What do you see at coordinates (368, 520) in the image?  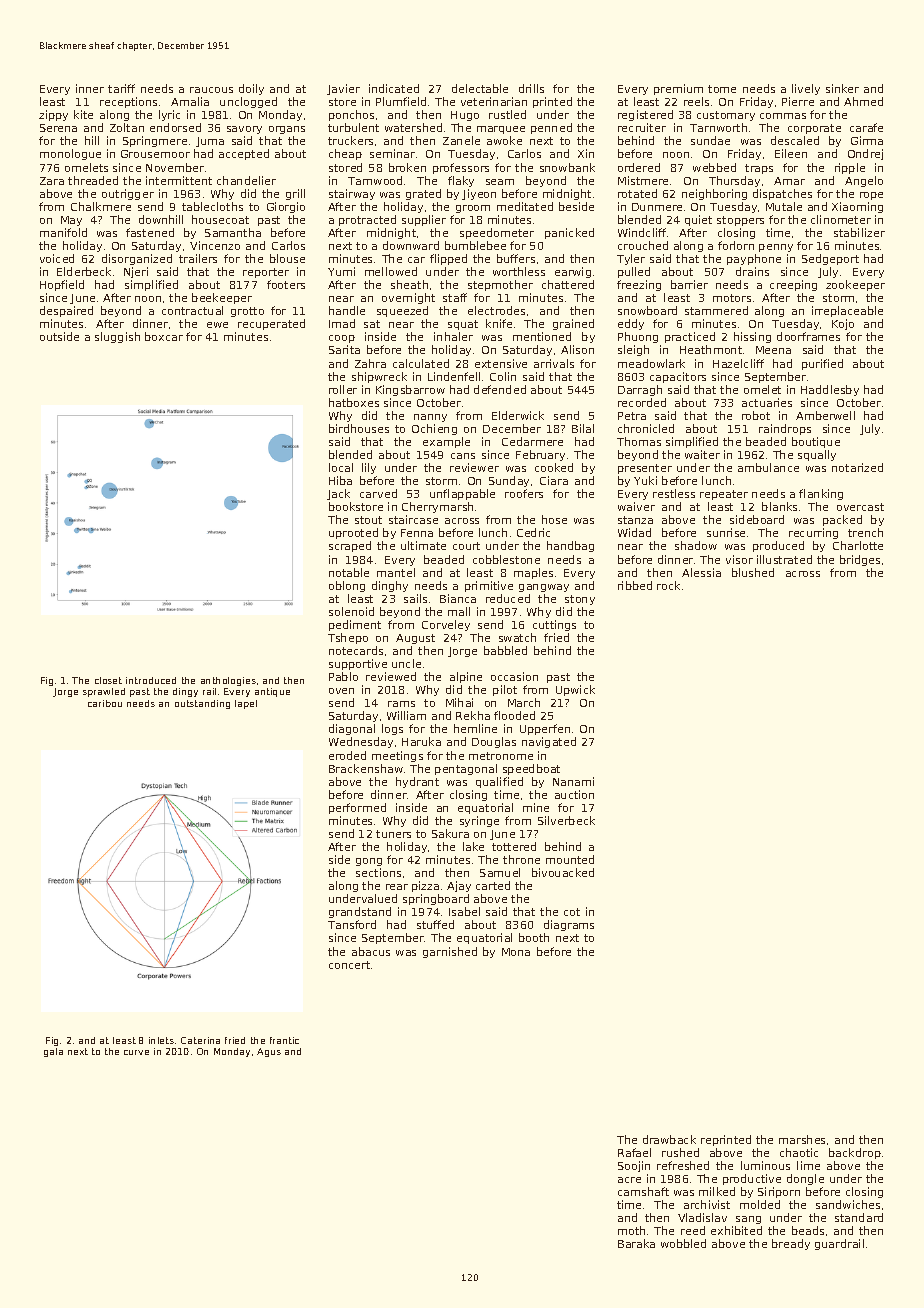 I see `stout` at bounding box center [368, 520].
